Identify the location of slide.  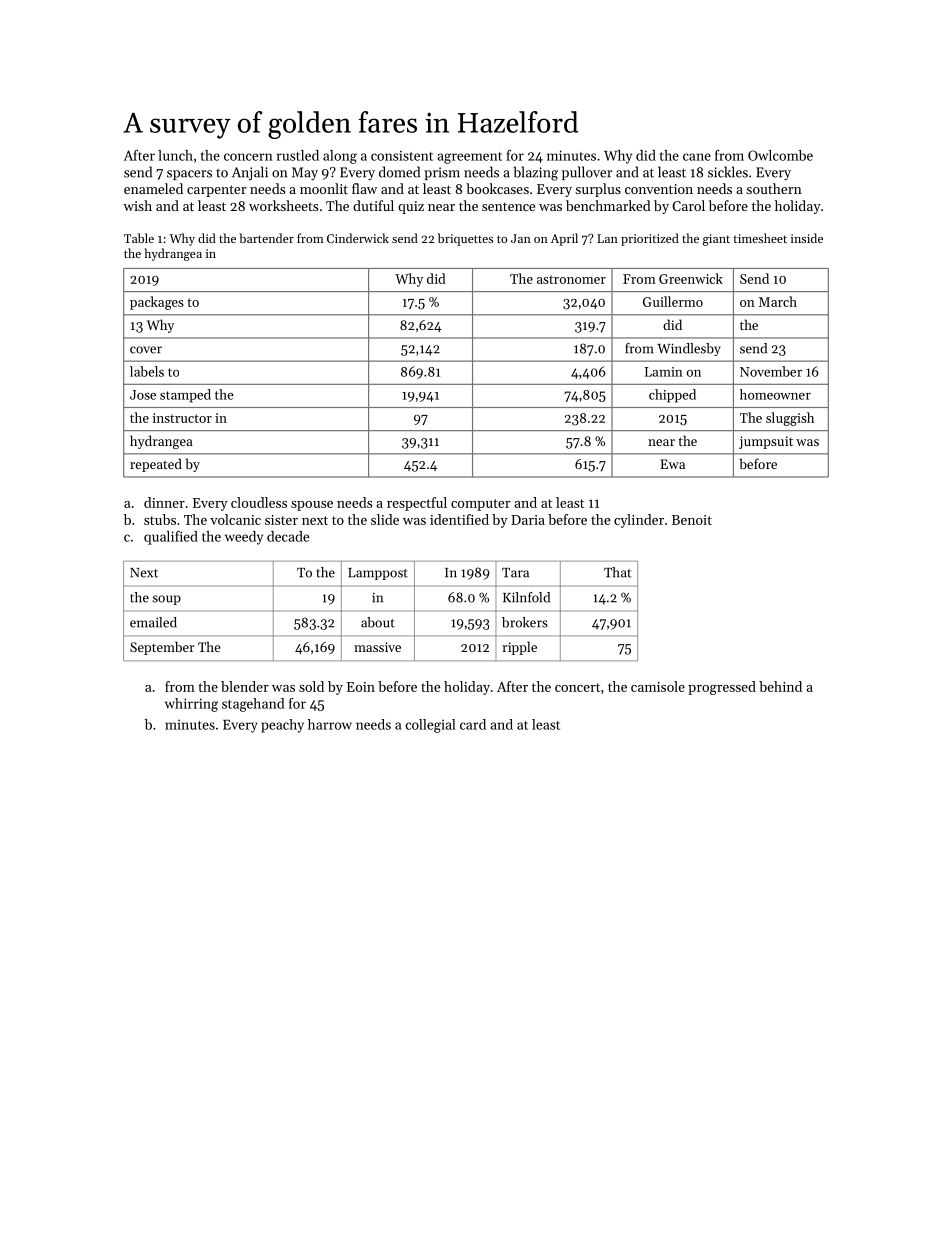
(385, 519).
